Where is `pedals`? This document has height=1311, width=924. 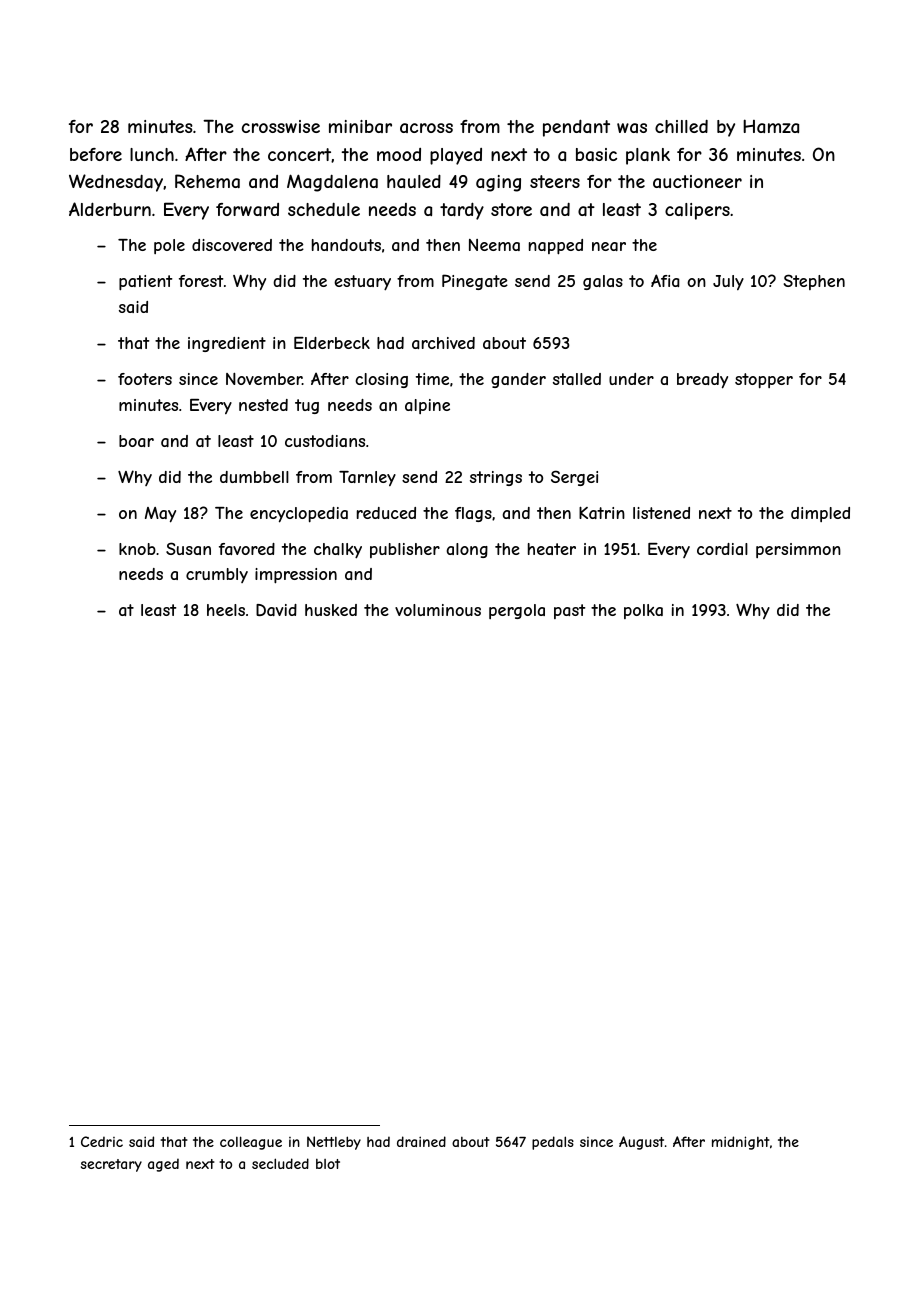 pedals is located at coordinates (553, 1143).
